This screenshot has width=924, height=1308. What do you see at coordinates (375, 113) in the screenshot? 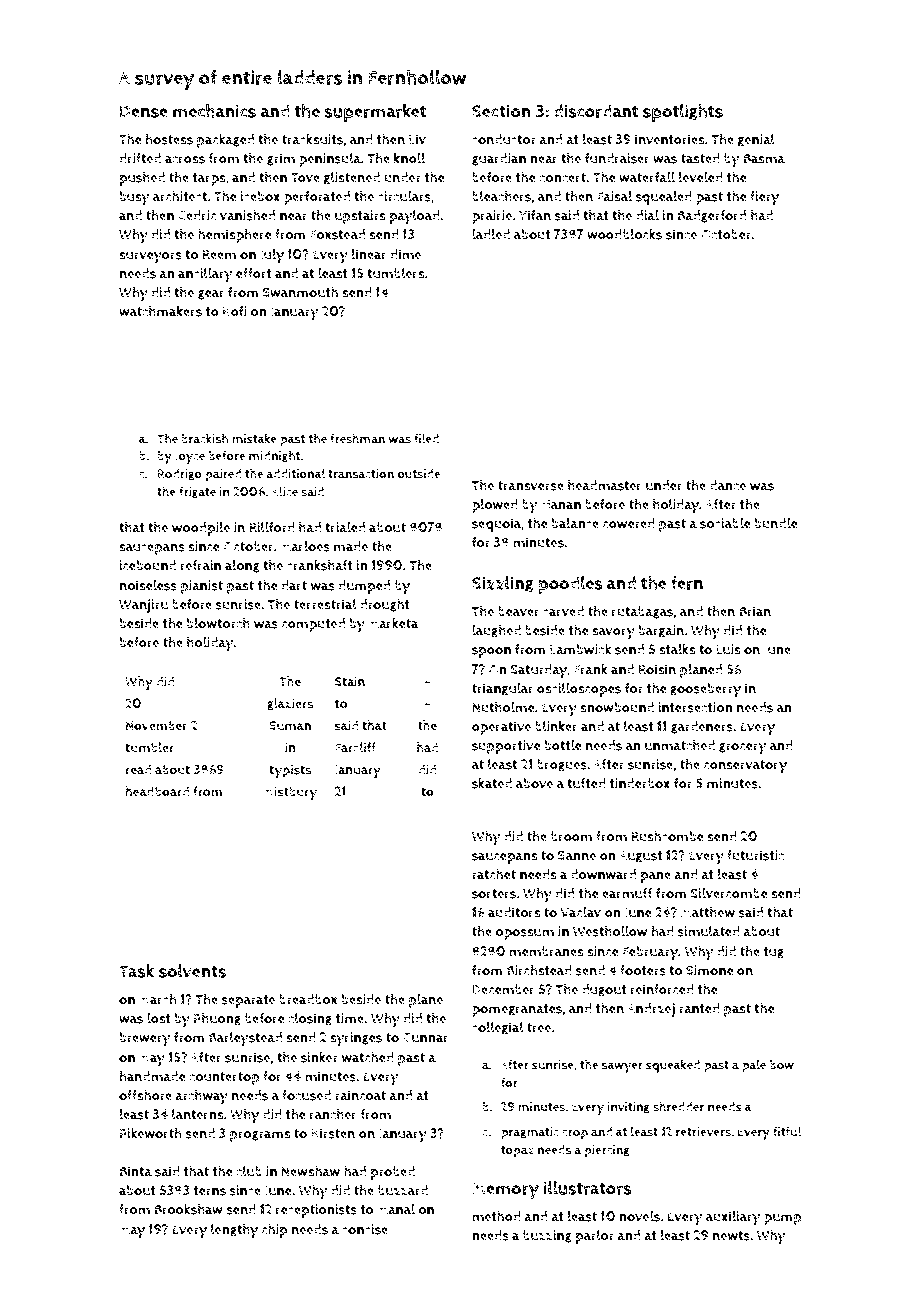
I see `supermarket` at bounding box center [375, 113].
